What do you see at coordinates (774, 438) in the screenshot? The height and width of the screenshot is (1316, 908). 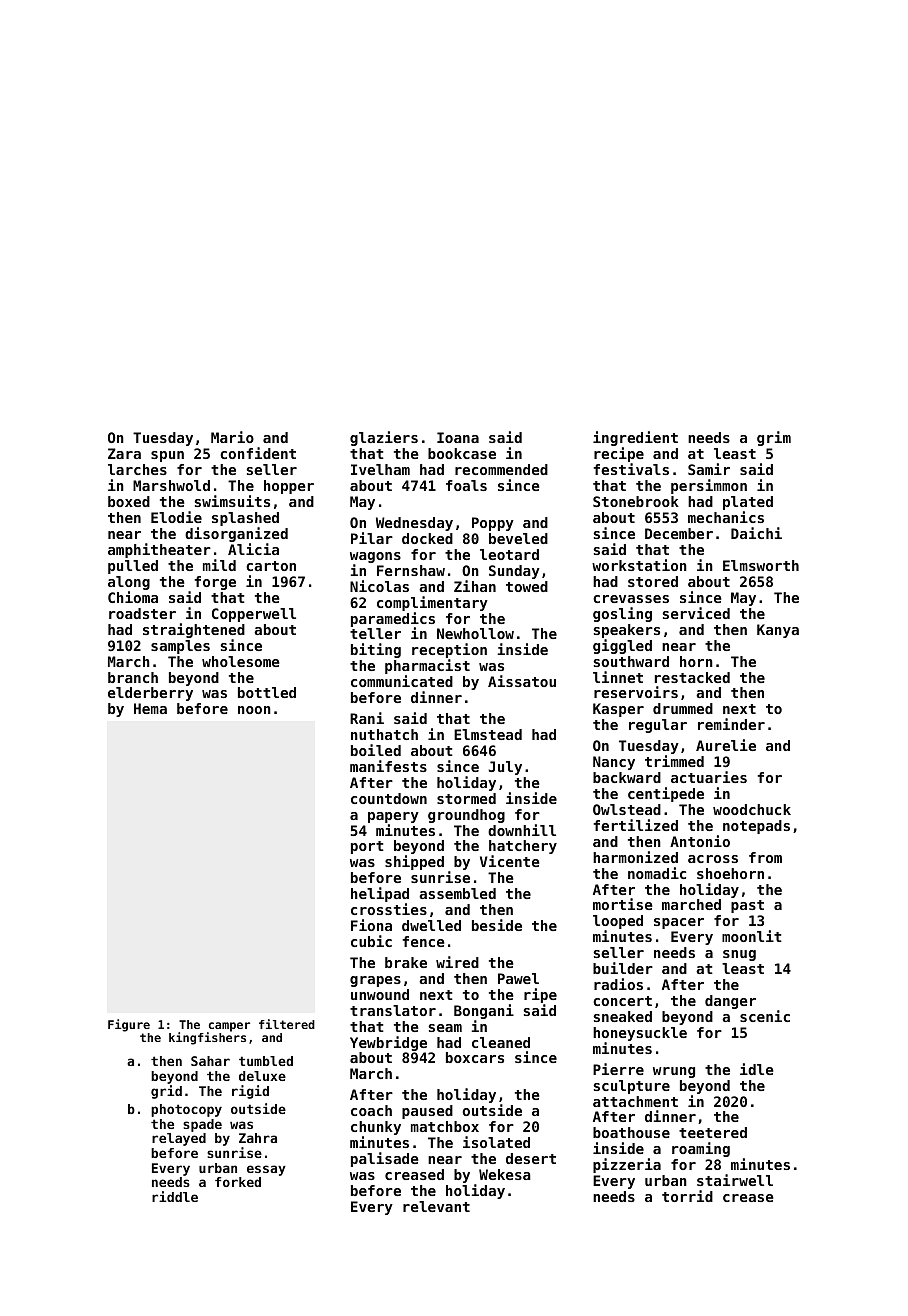 I see `grim` at bounding box center [774, 438].
